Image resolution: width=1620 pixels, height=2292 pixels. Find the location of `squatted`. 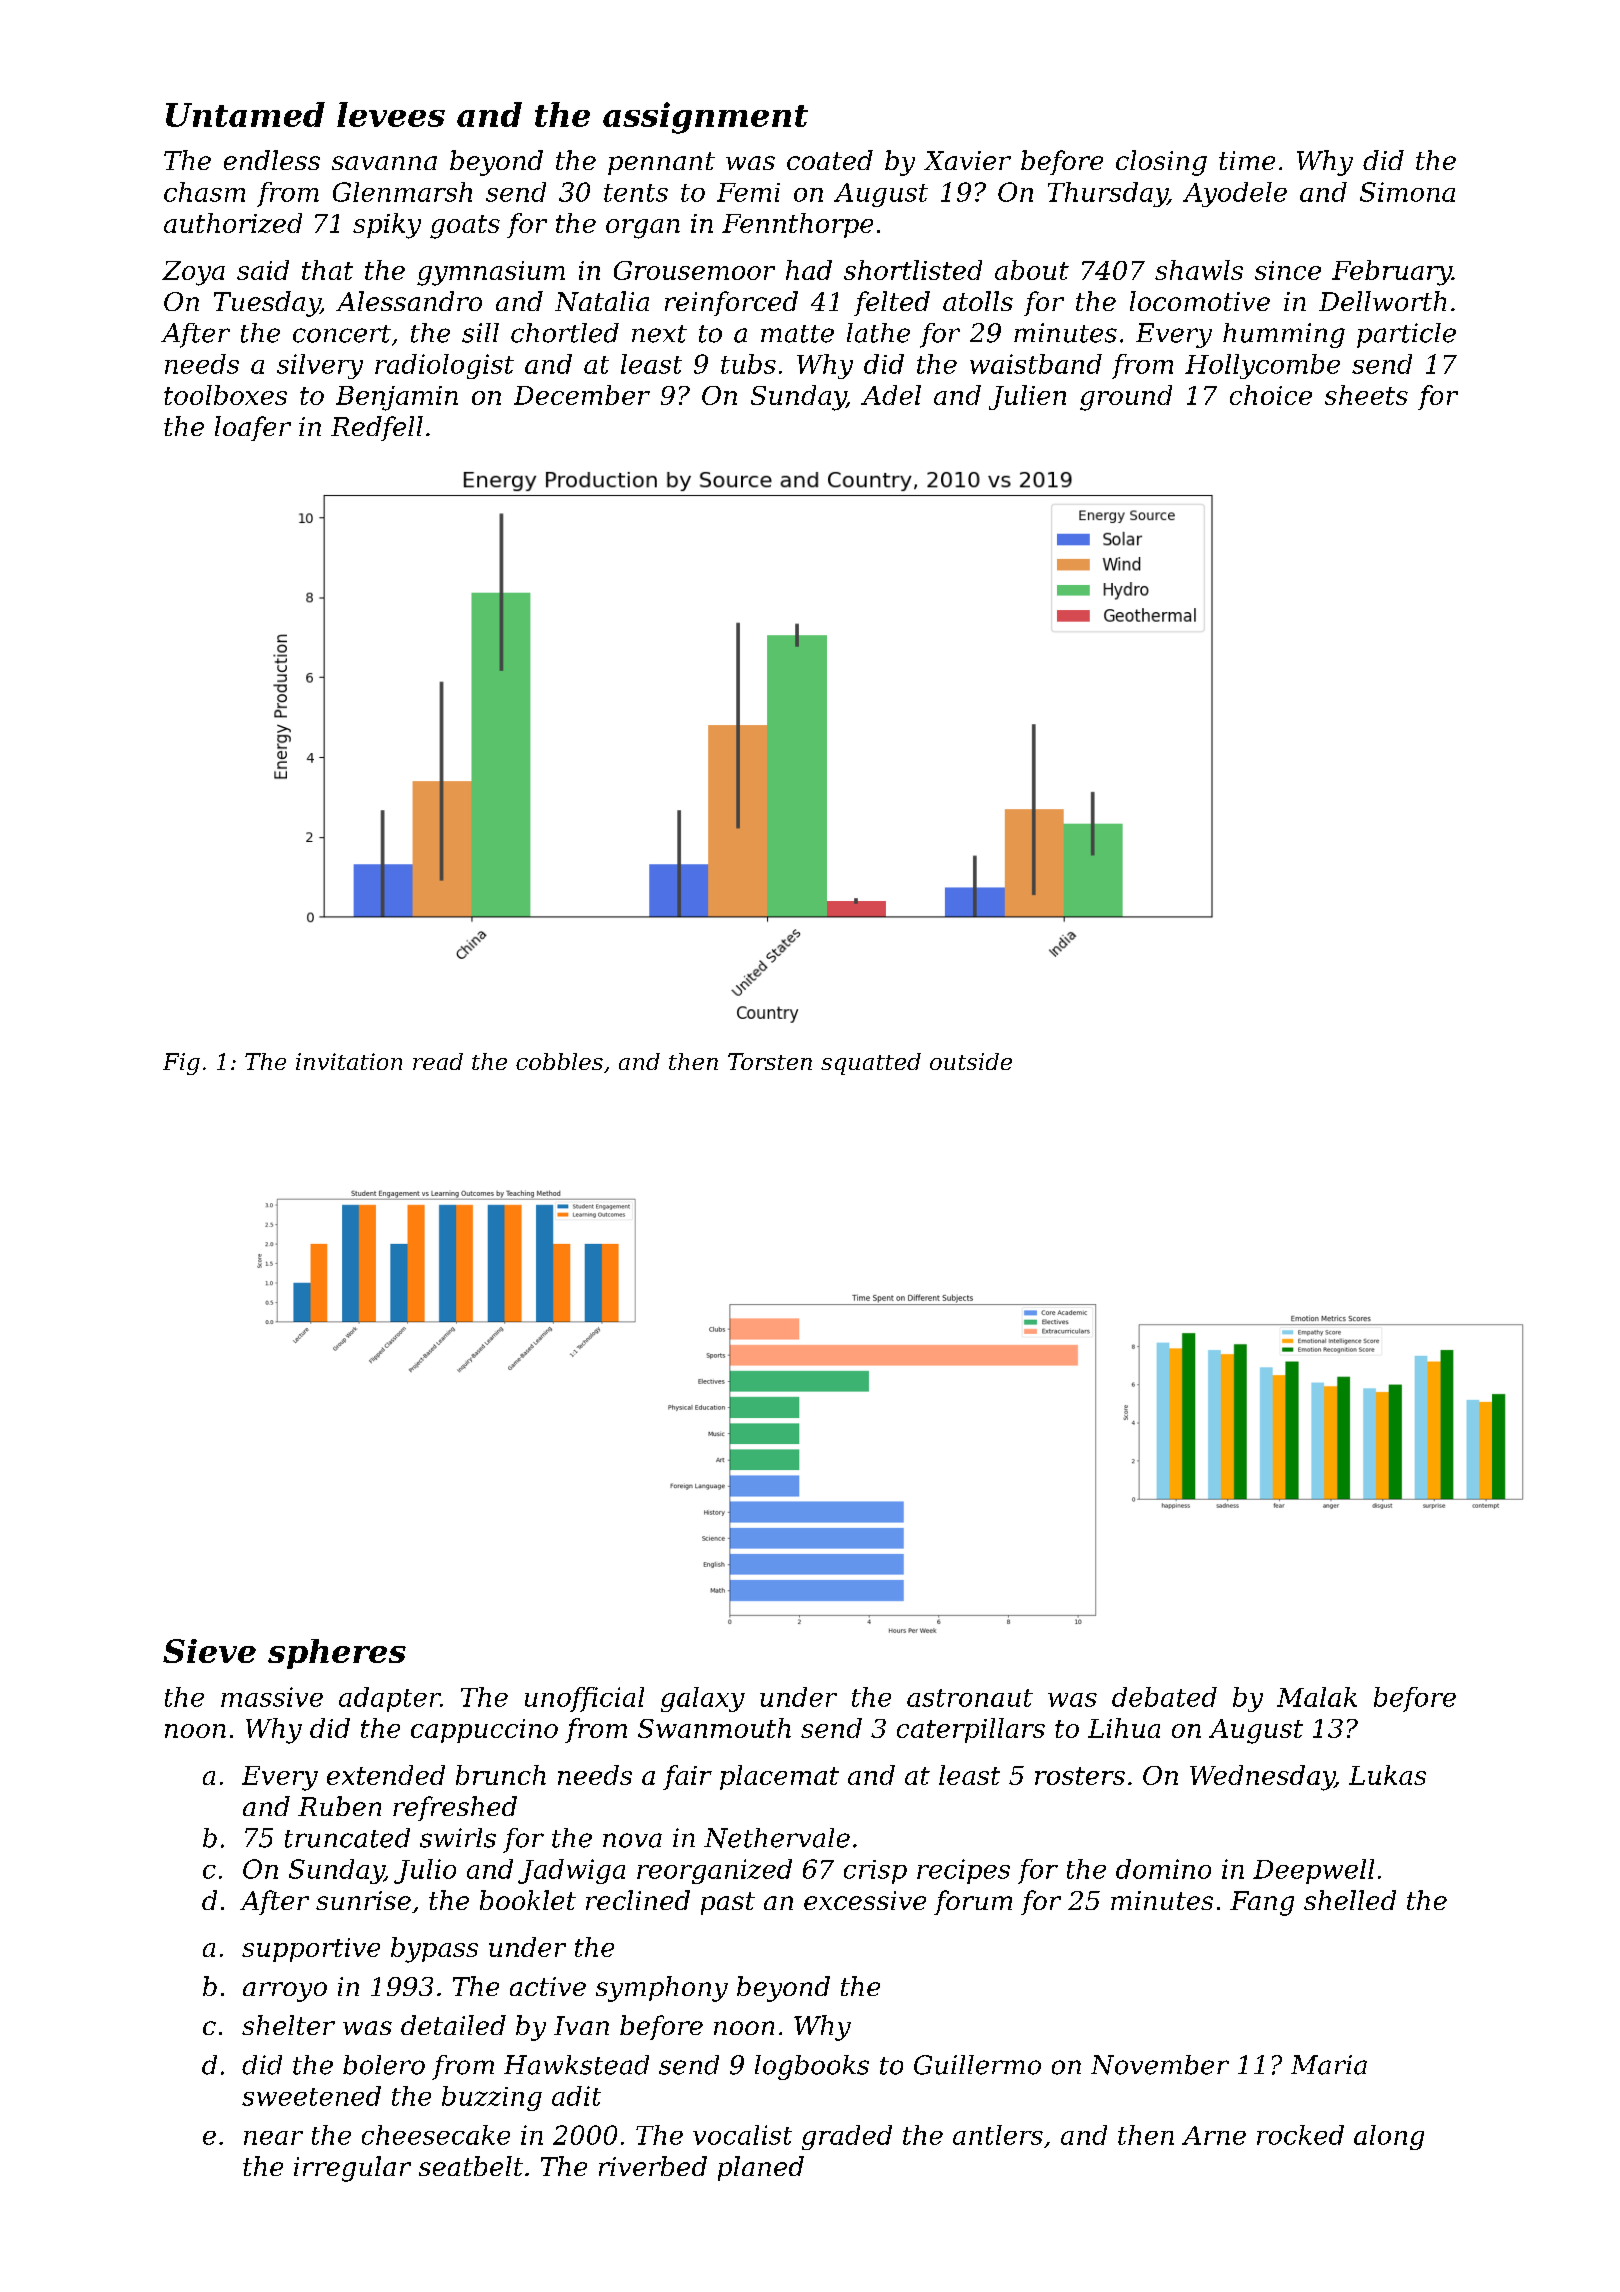

squatted is located at coordinates (871, 1064).
